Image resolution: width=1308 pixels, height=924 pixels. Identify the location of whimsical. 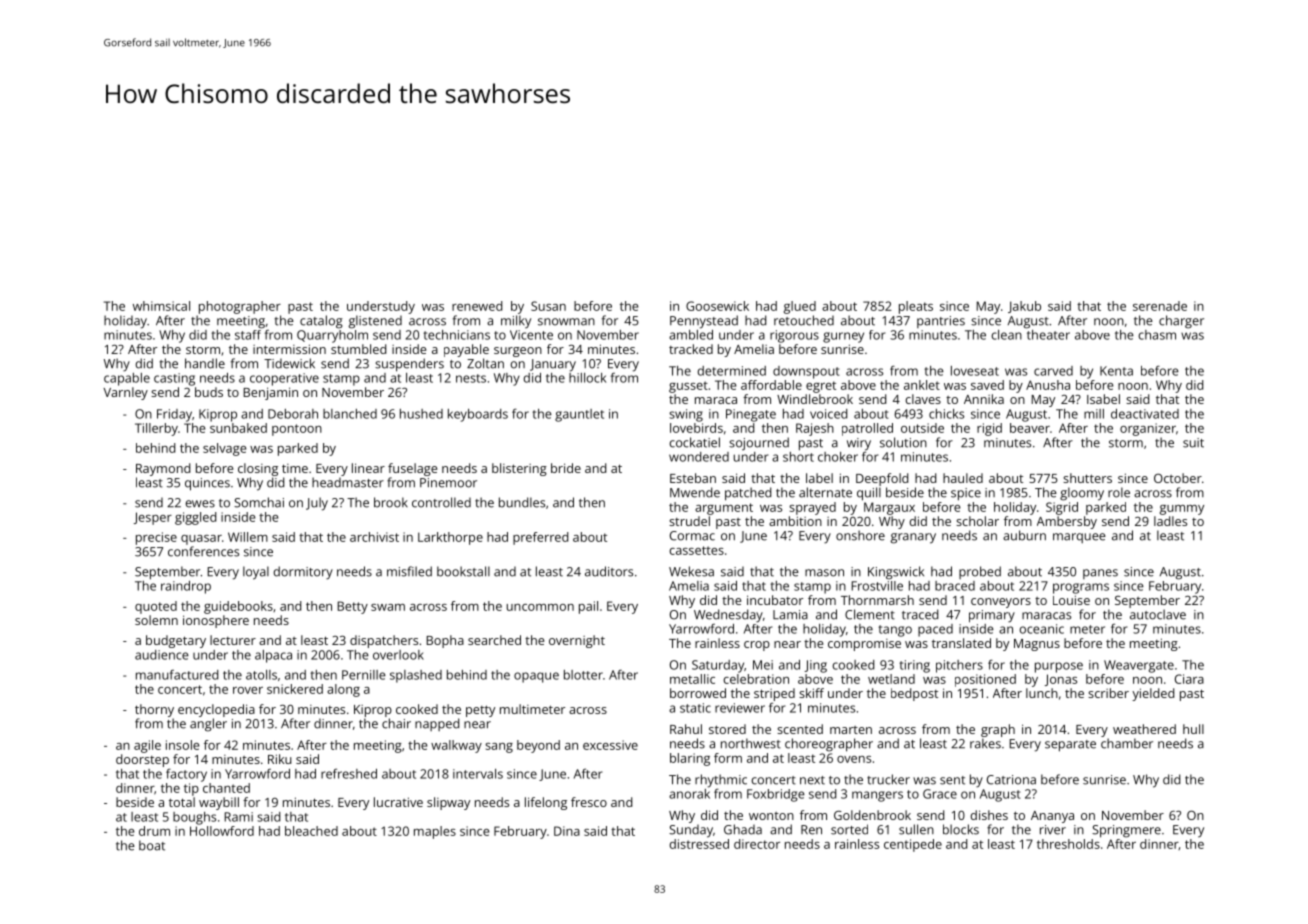
(161, 306).
